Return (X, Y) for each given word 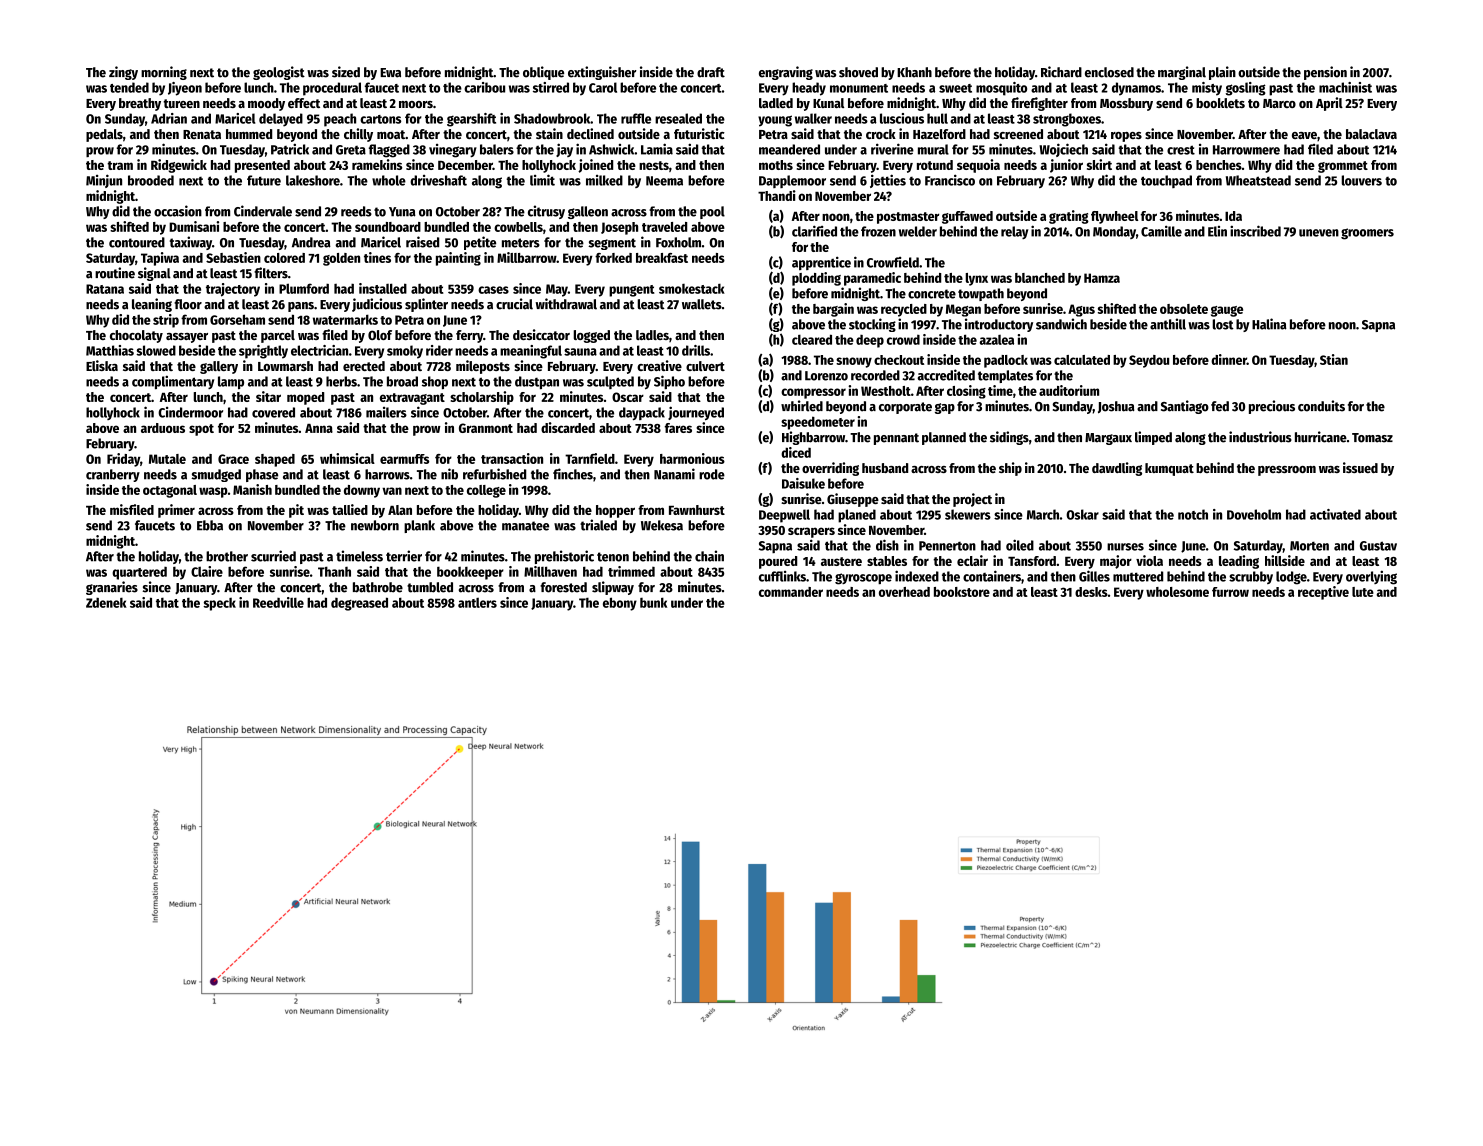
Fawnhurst (697, 510)
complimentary (173, 382)
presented (262, 166)
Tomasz (1372, 438)
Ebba (210, 525)
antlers (477, 603)
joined (595, 166)
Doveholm (1254, 514)
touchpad (1166, 181)
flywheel (1114, 217)
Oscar (628, 397)
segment (612, 244)
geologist (279, 73)
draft (711, 72)
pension (1325, 73)
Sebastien (233, 257)
